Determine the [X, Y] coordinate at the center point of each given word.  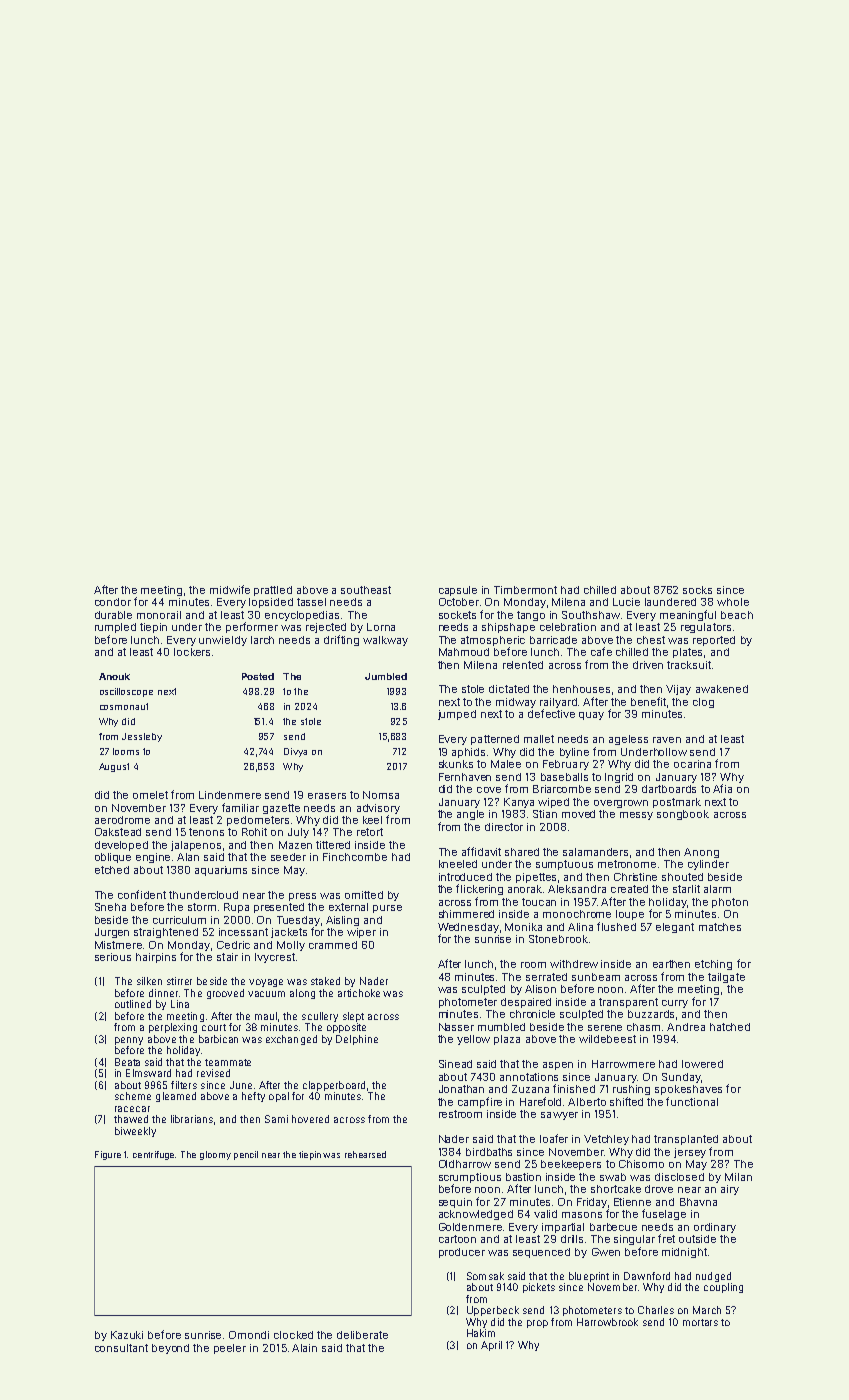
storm [202, 907]
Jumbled [386, 676]
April [491, 1346]
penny [129, 1041]
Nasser [456, 1027]
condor [113, 602]
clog [703, 703]
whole [733, 602]
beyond [170, 1349]
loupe [630, 915]
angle [470, 815]
